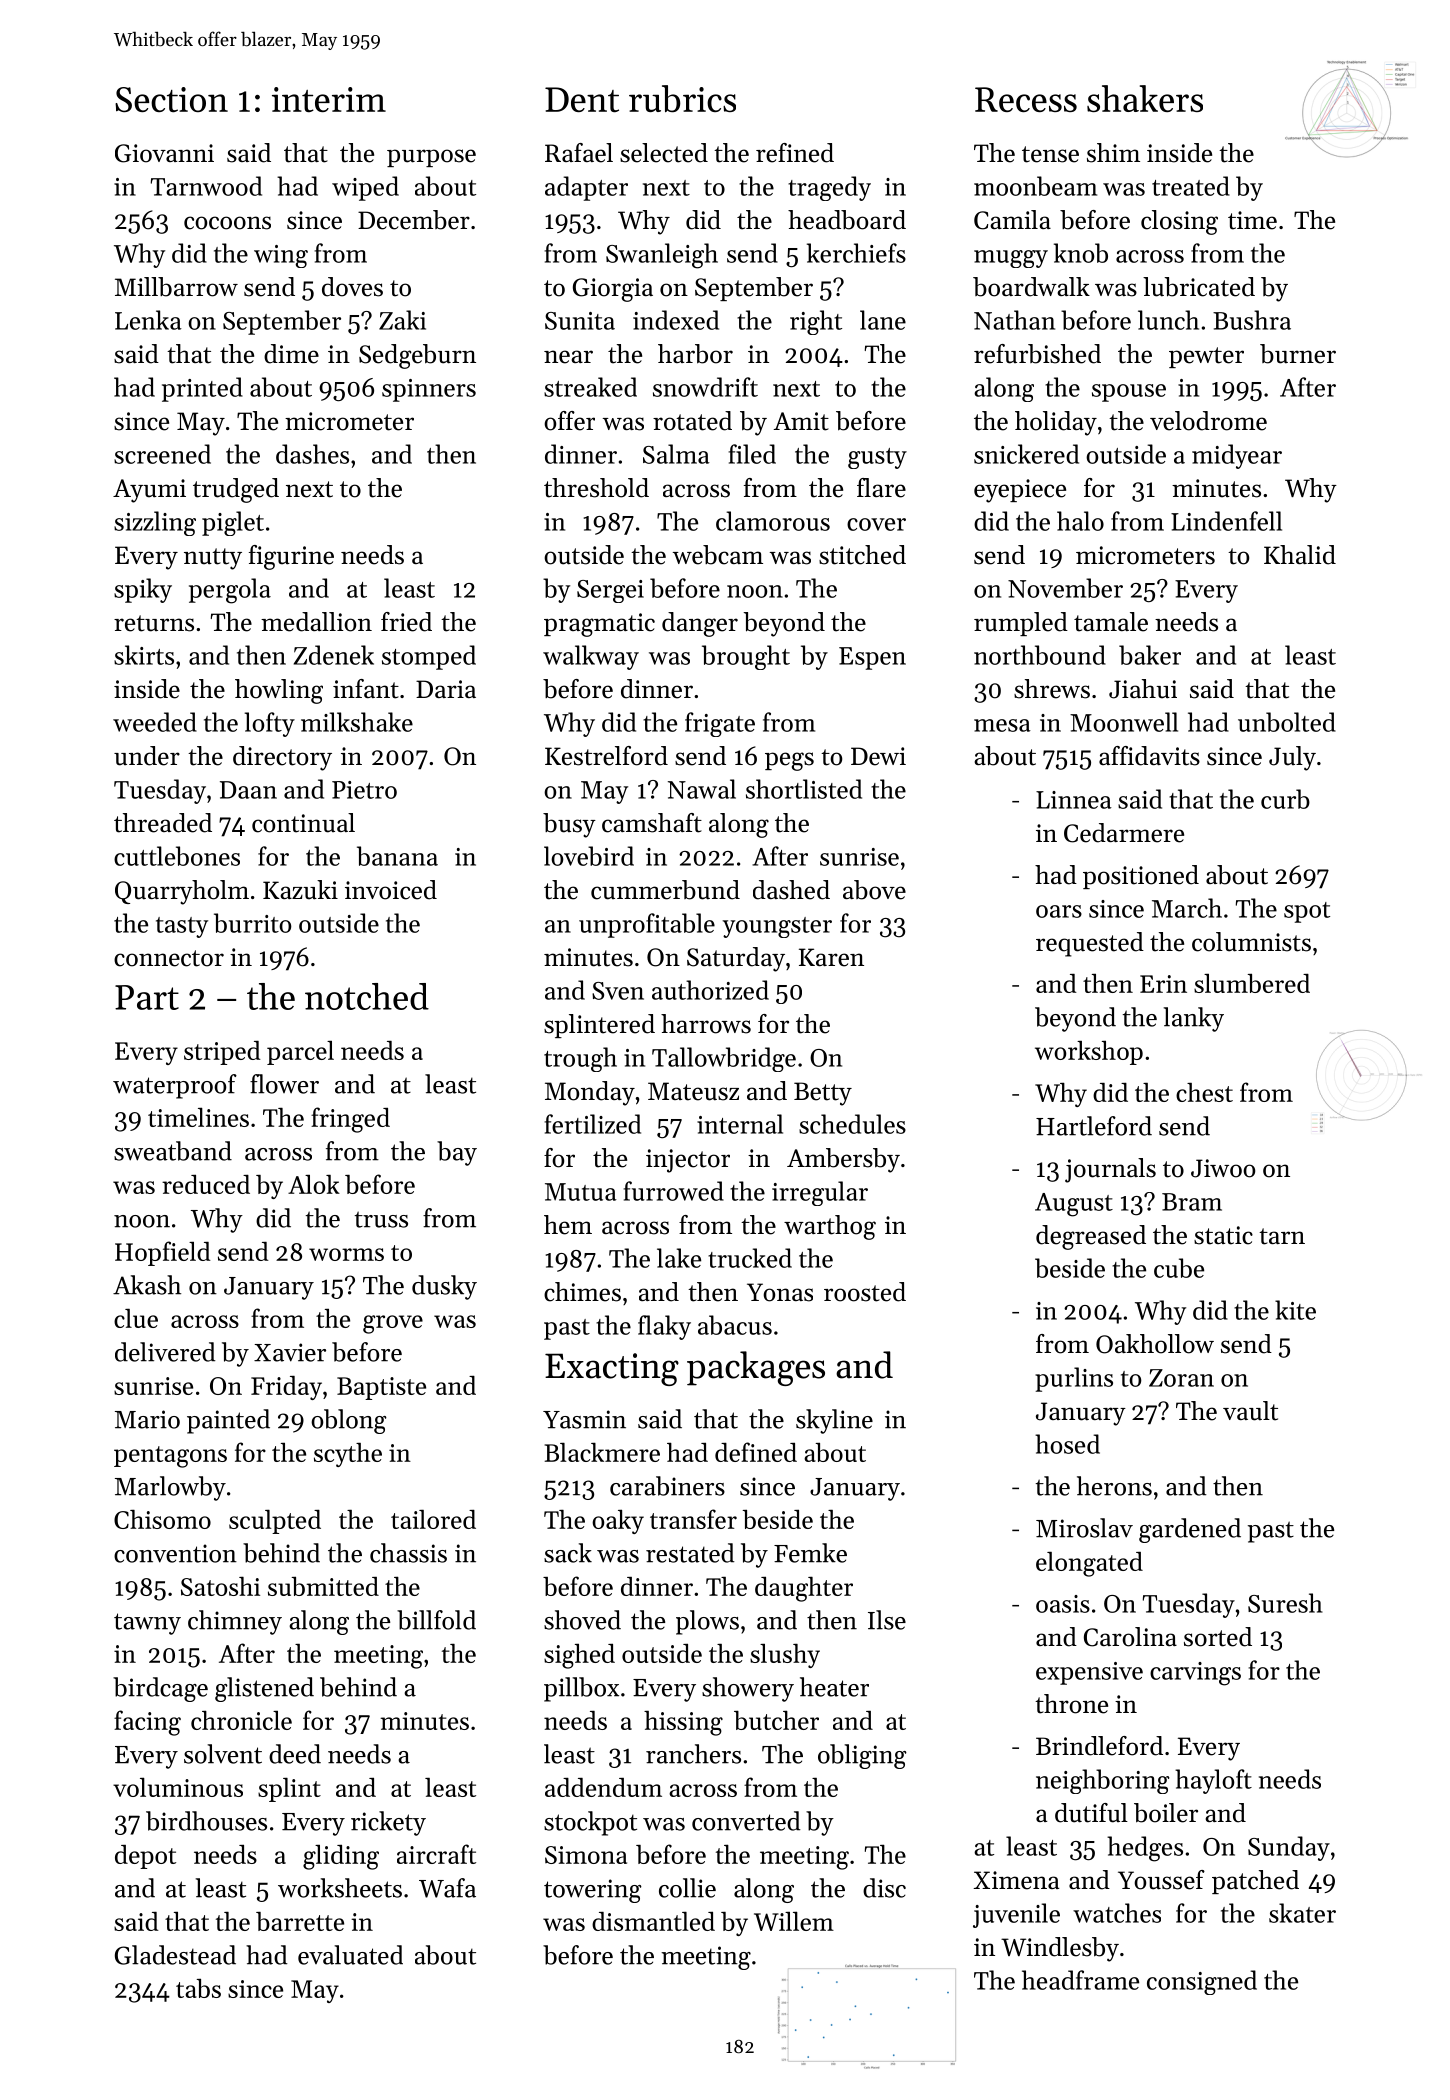 The width and height of the screenshot is (1450, 2100). Describe the element at coordinates (1285, 799) in the screenshot. I see `curb` at that location.
